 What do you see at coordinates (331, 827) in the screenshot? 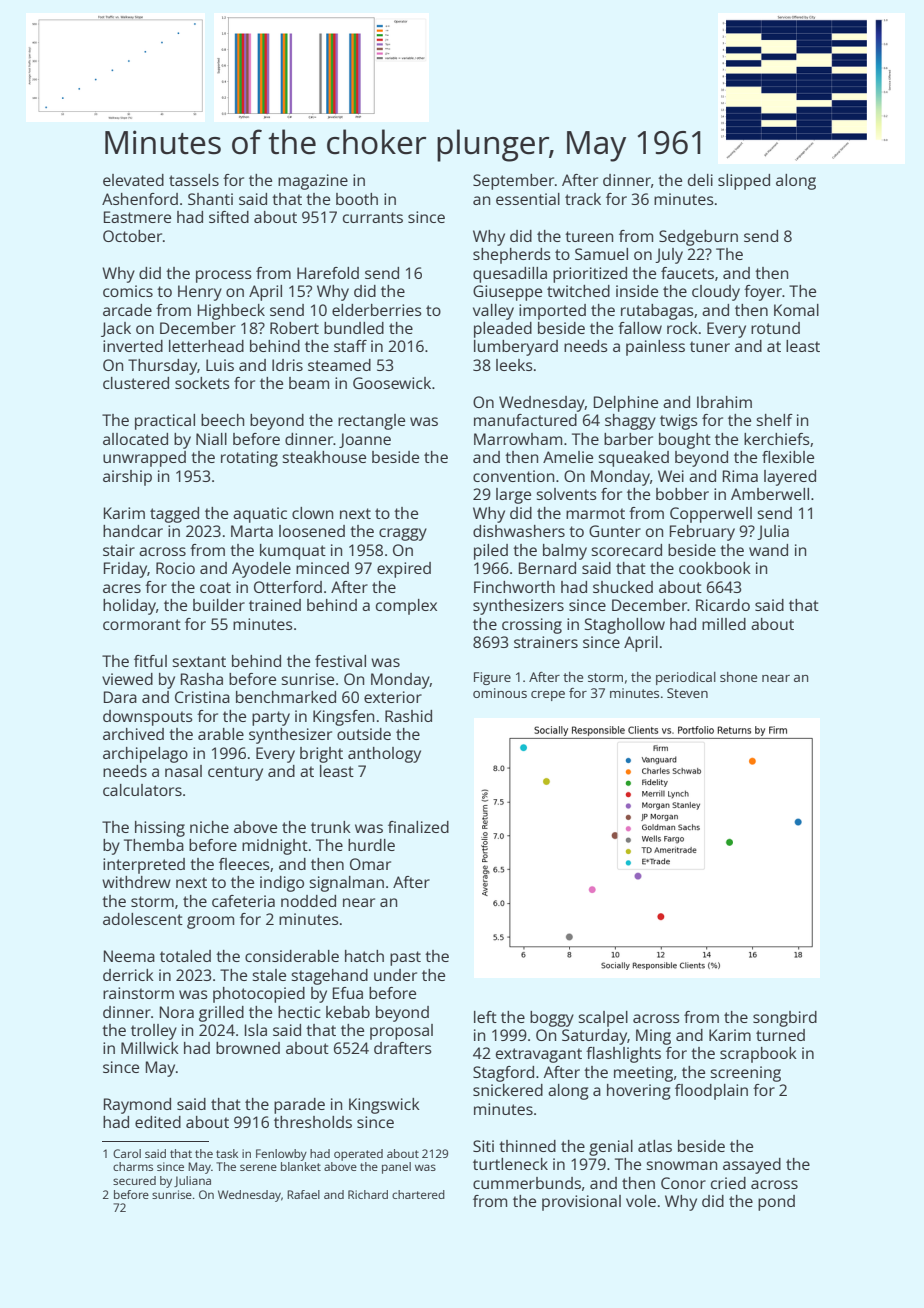
I see `trunk` at bounding box center [331, 827].
